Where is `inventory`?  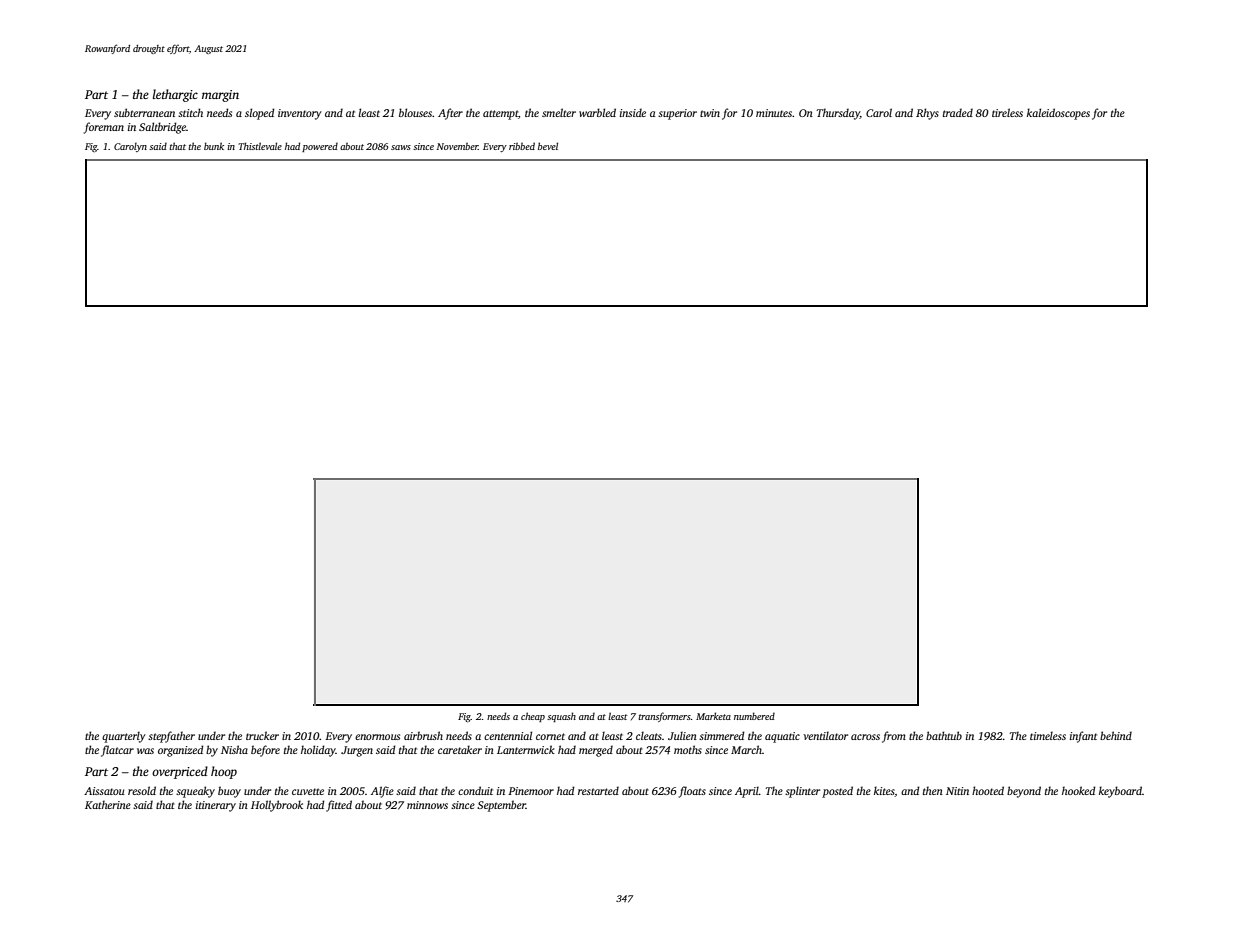 inventory is located at coordinates (300, 114).
